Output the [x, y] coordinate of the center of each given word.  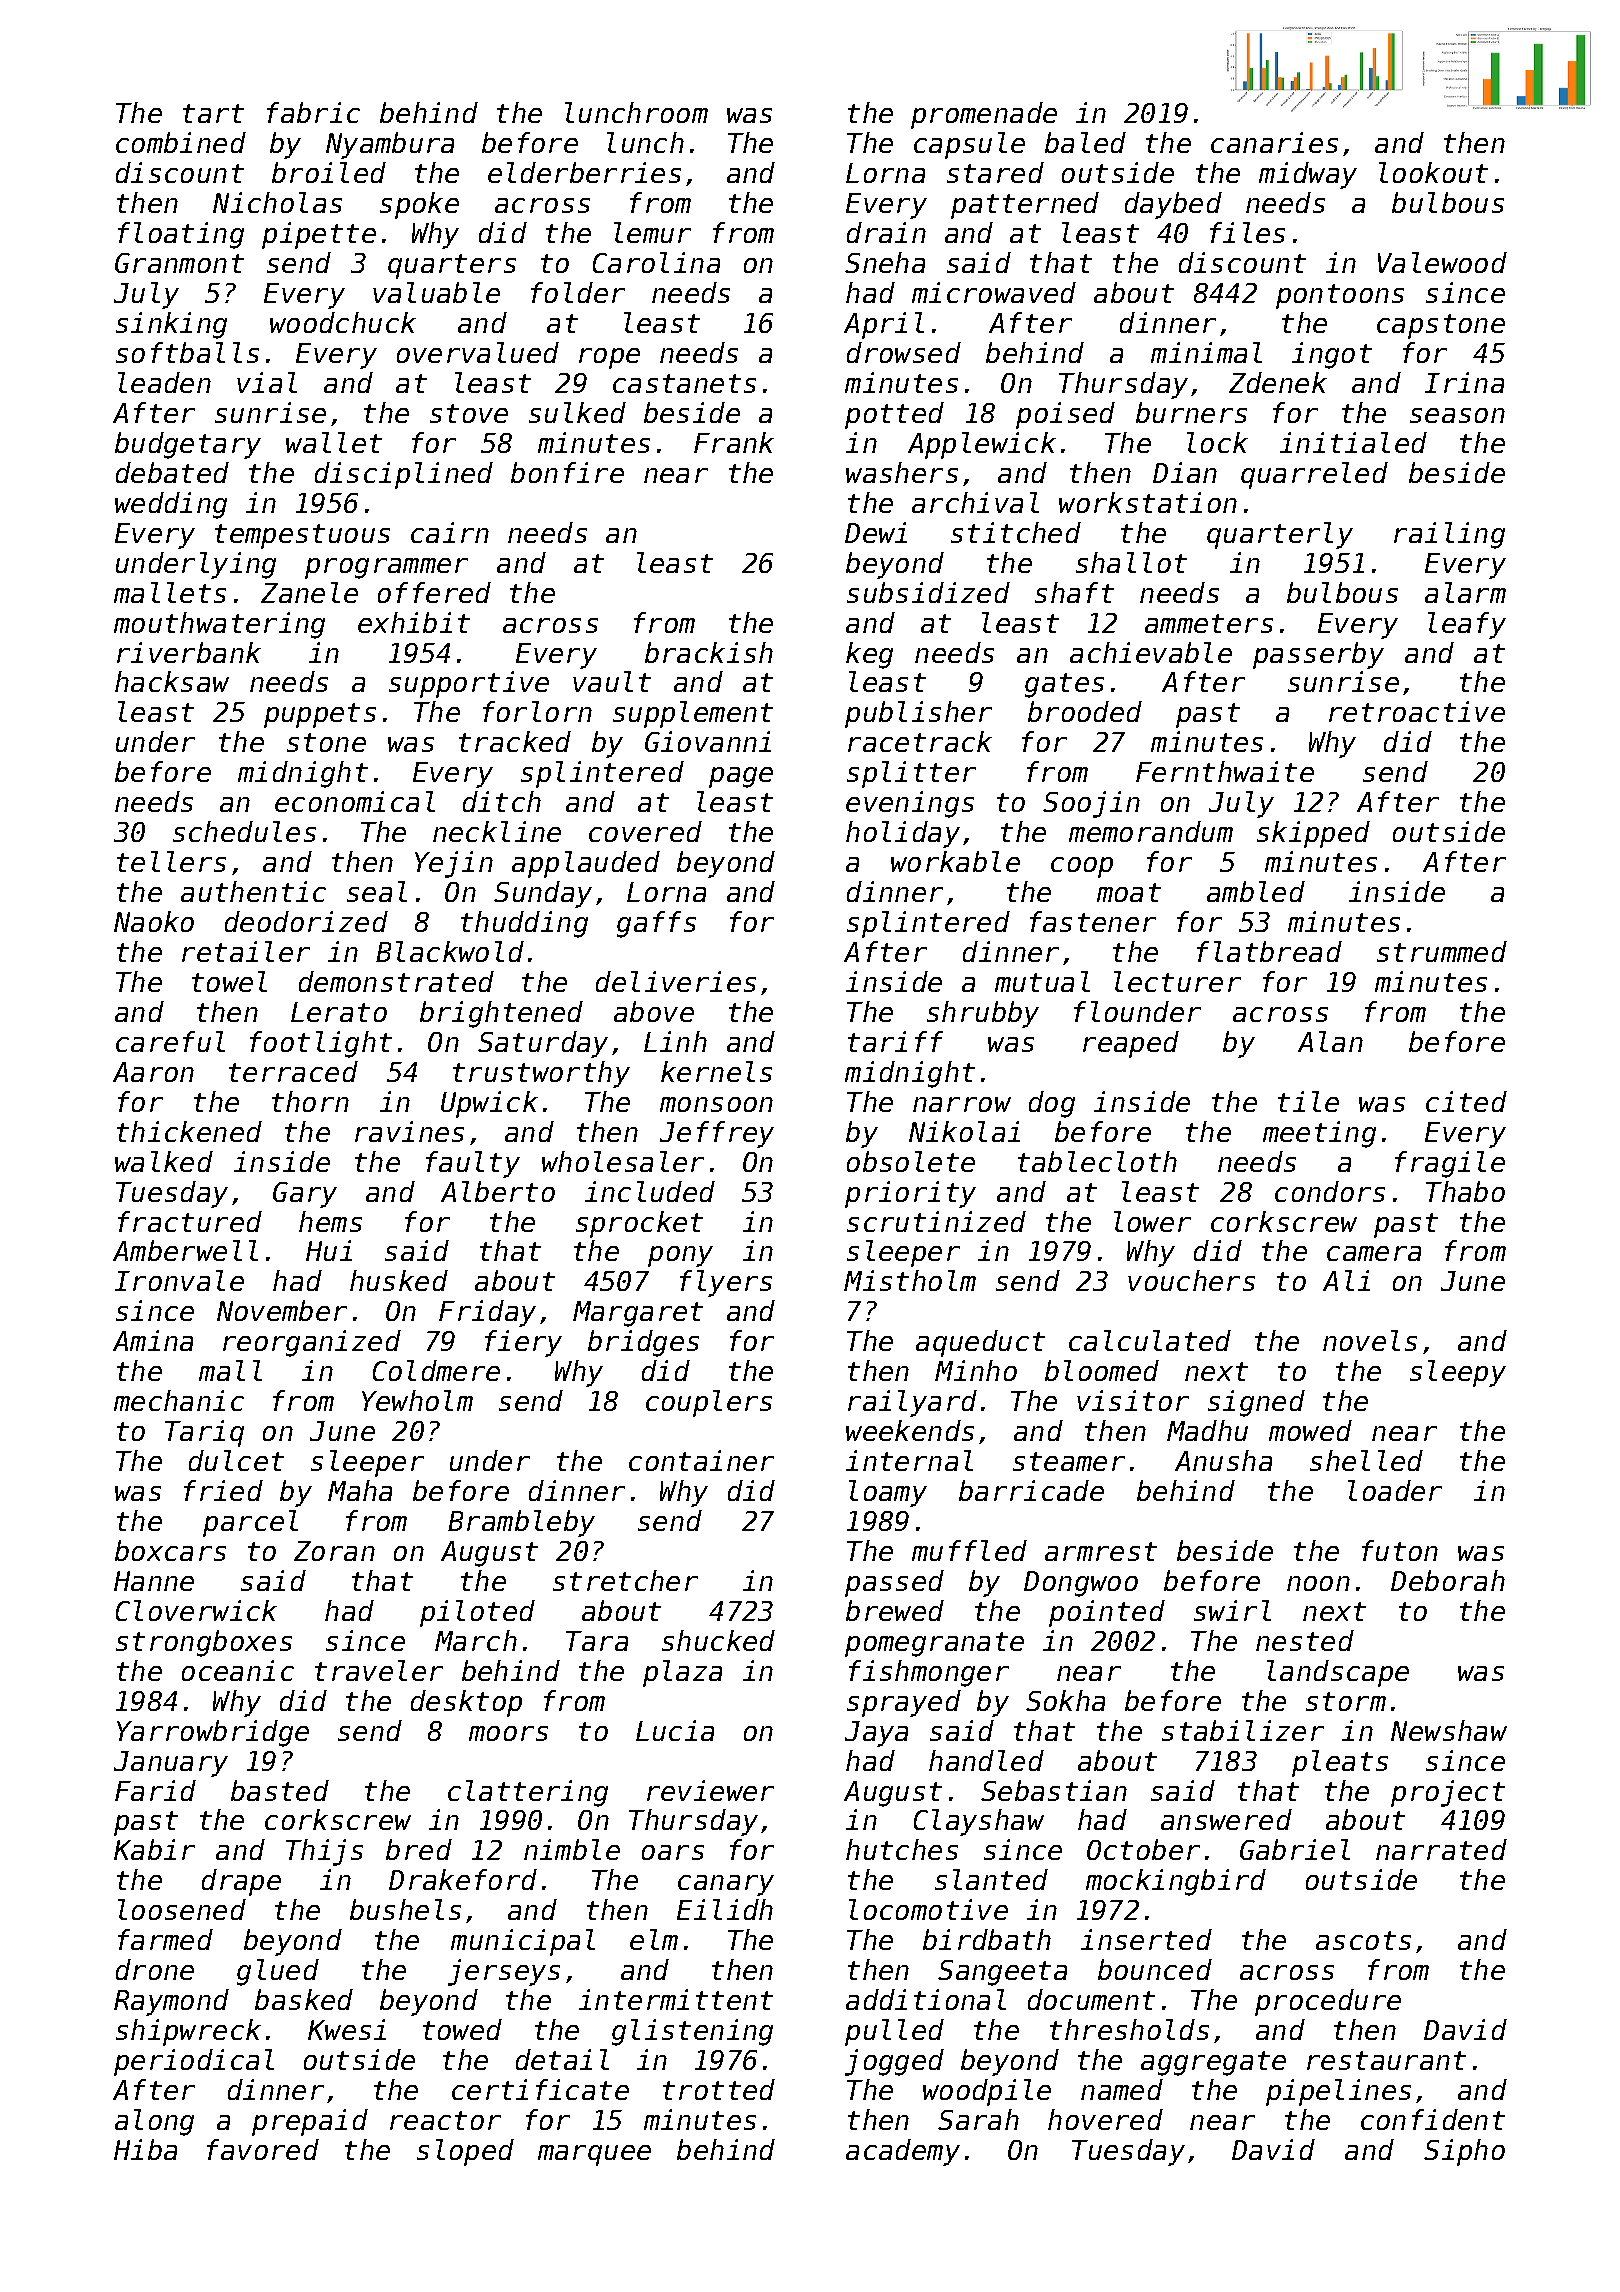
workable [955, 861]
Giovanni [708, 741]
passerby [1318, 655]
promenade [984, 115]
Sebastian [1054, 1790]
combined [181, 142]
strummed [1442, 951]
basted [280, 1790]
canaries [1274, 142]
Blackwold [450, 951]
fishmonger [929, 1673]
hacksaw [172, 681]
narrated [1441, 1849]
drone [155, 1969]
